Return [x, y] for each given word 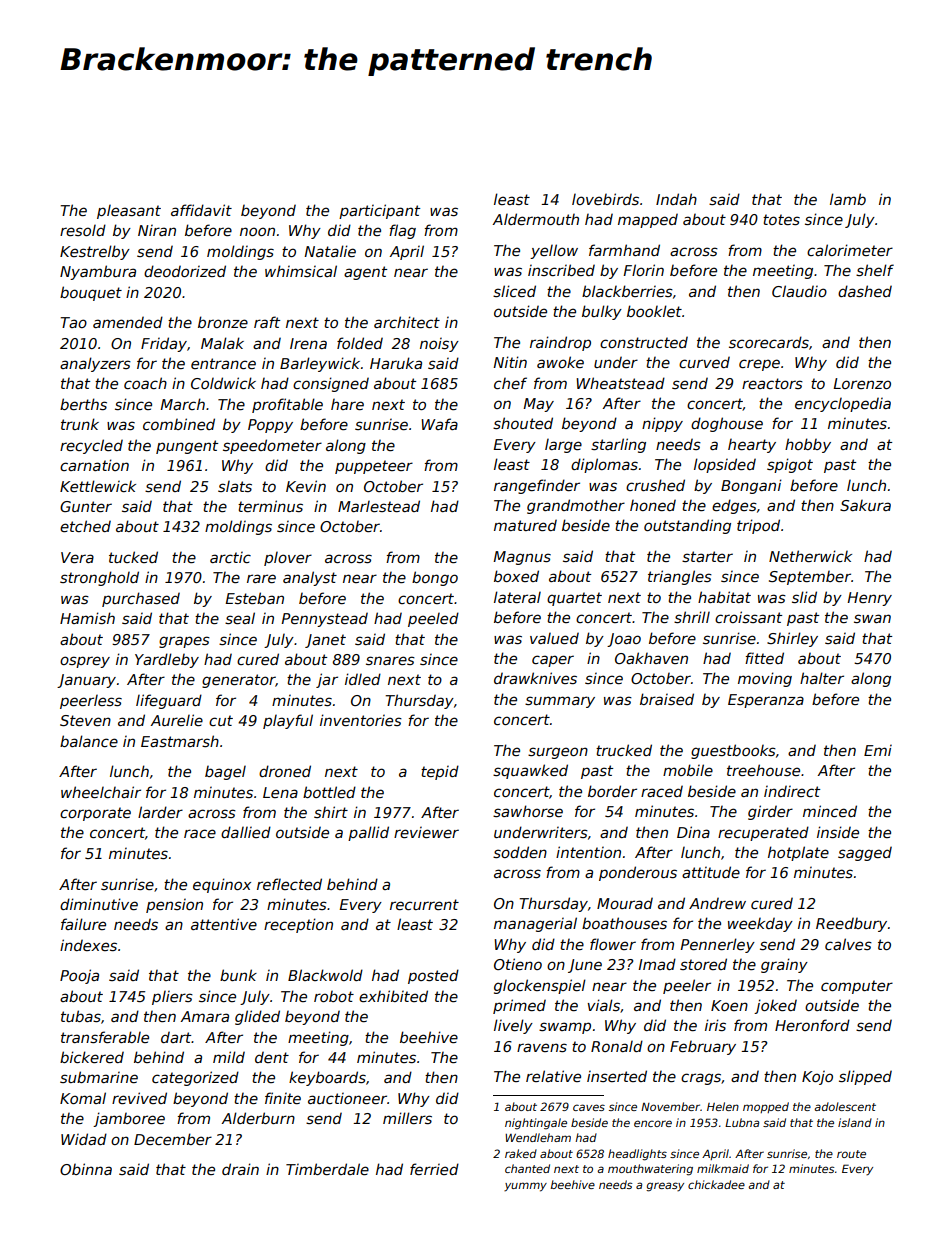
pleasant [129, 212]
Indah [676, 199]
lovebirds [605, 199]
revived [139, 1098]
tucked [133, 557]
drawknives [535, 678]
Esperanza [766, 701]
